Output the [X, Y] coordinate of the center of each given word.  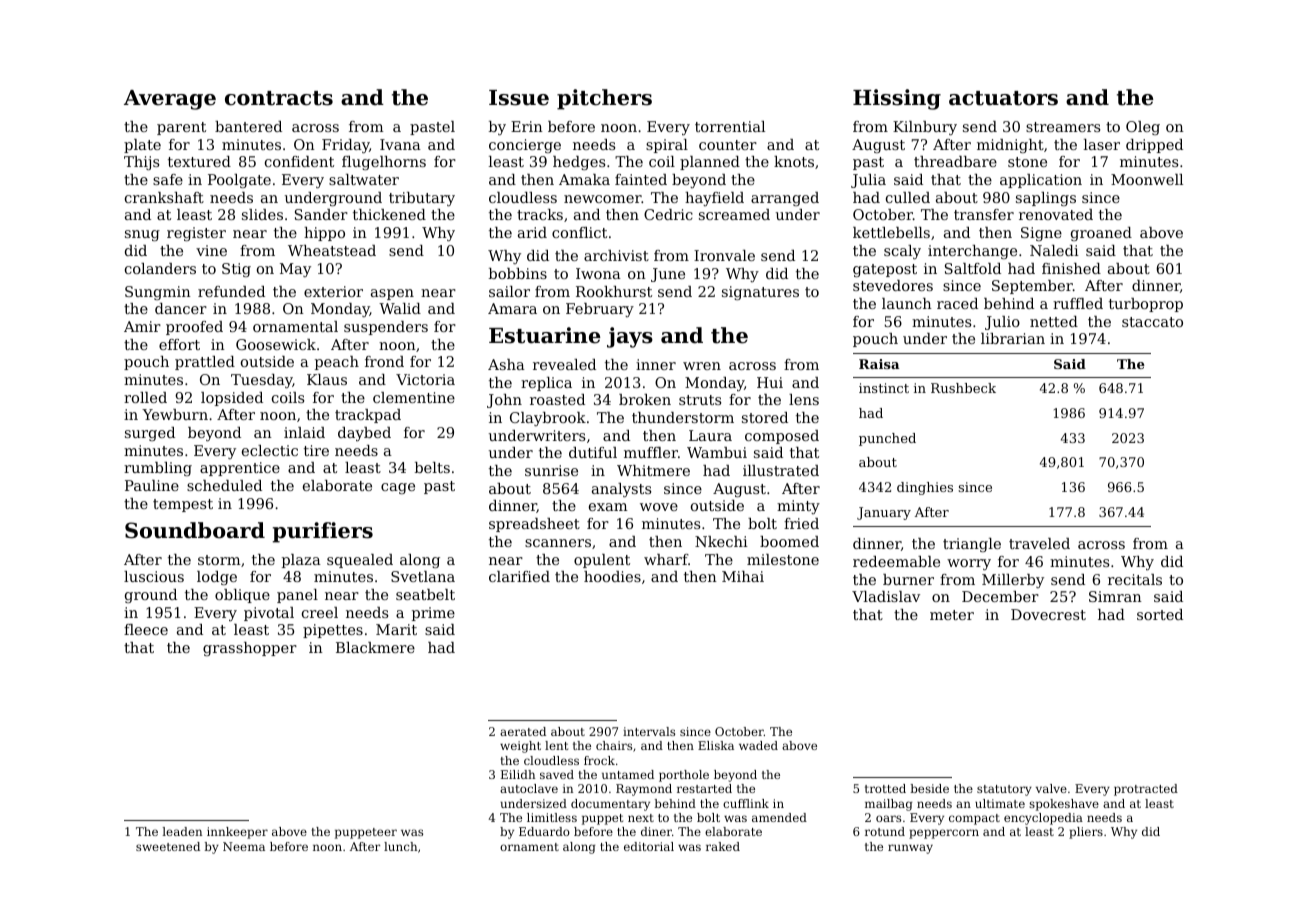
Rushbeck [963, 388]
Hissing [897, 99]
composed [782, 437]
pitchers [604, 99]
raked [723, 846]
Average [170, 100]
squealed [360, 561]
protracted [1146, 790]
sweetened [168, 846]
